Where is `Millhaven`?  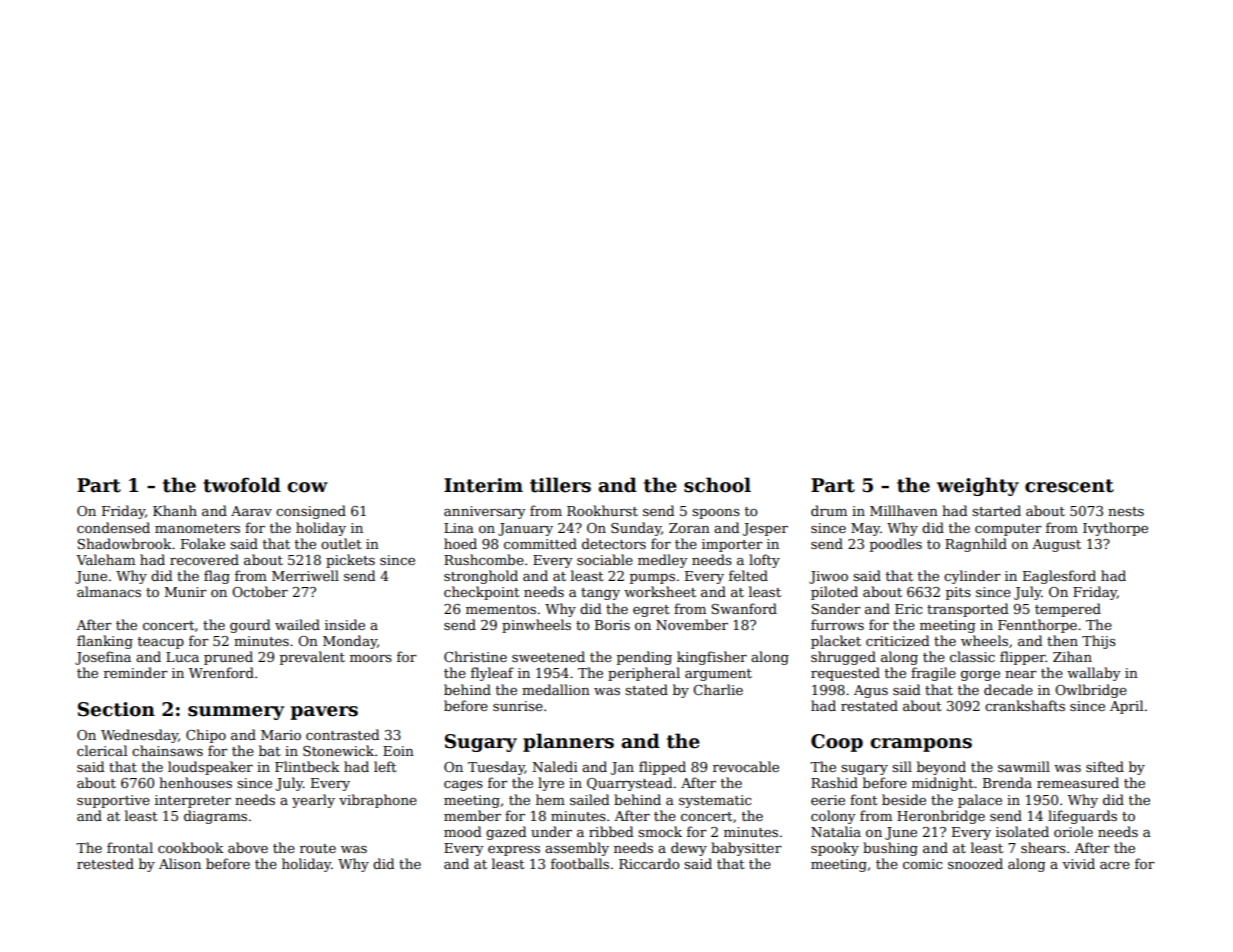 Millhaven is located at coordinates (904, 510).
